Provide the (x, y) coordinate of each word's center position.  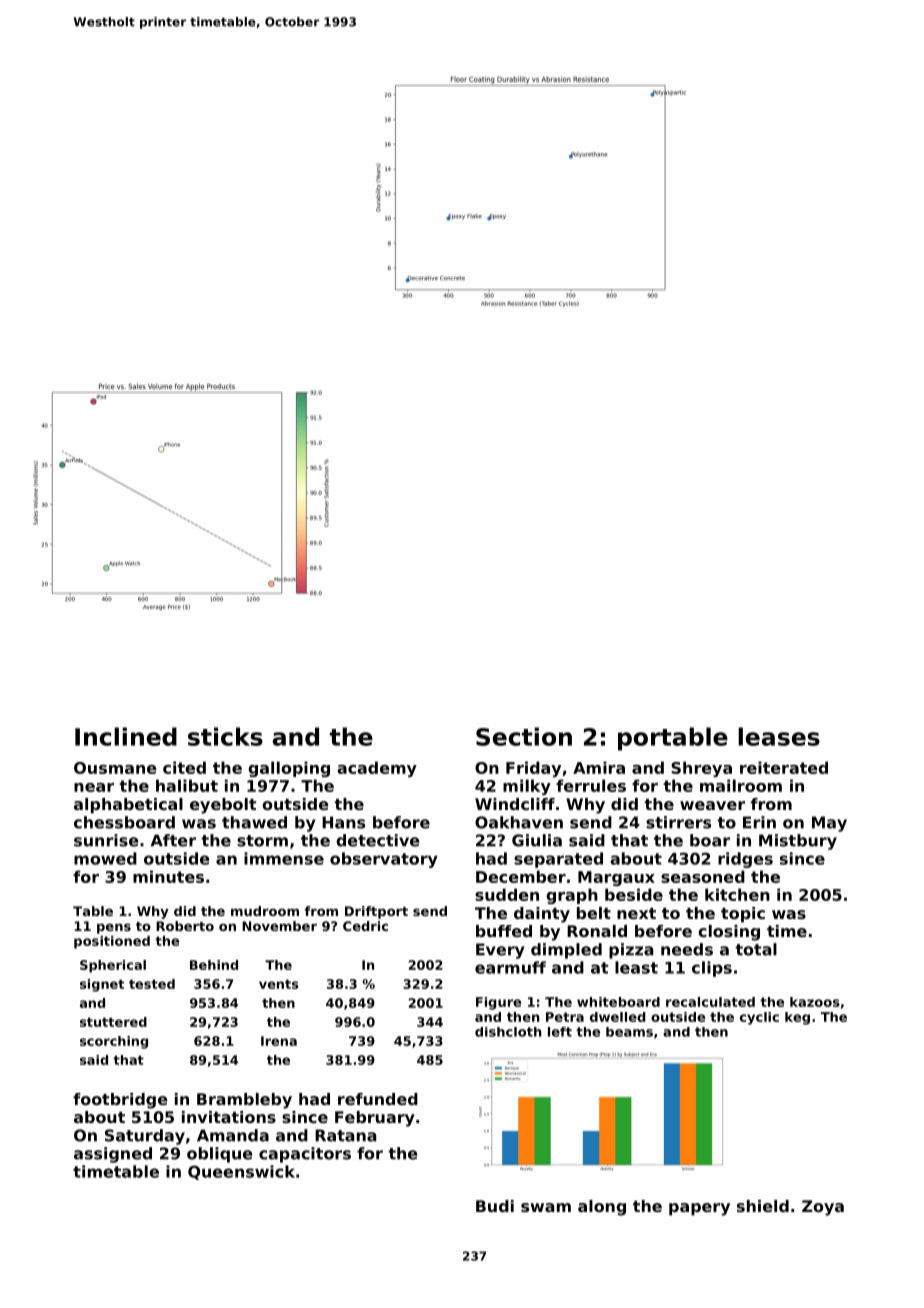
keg (797, 1018)
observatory (384, 860)
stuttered (113, 1022)
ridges (745, 860)
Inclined (126, 736)
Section (524, 736)
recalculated (710, 1002)
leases (779, 736)
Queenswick (241, 1172)
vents (279, 984)
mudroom (265, 911)
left (560, 1032)
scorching (114, 1042)
